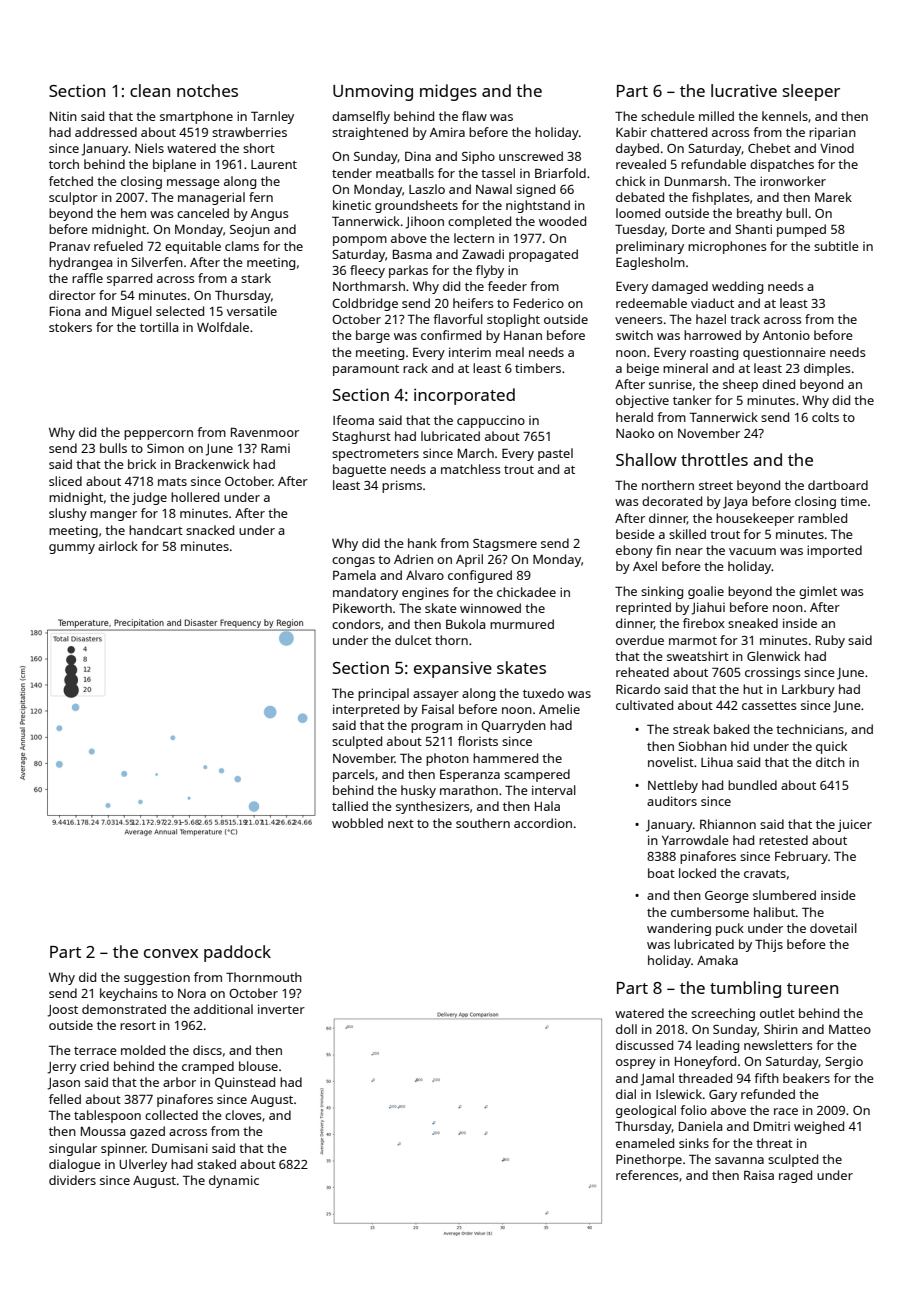  Describe the element at coordinates (234, 1181) in the document. I see `dynamic` at that location.
